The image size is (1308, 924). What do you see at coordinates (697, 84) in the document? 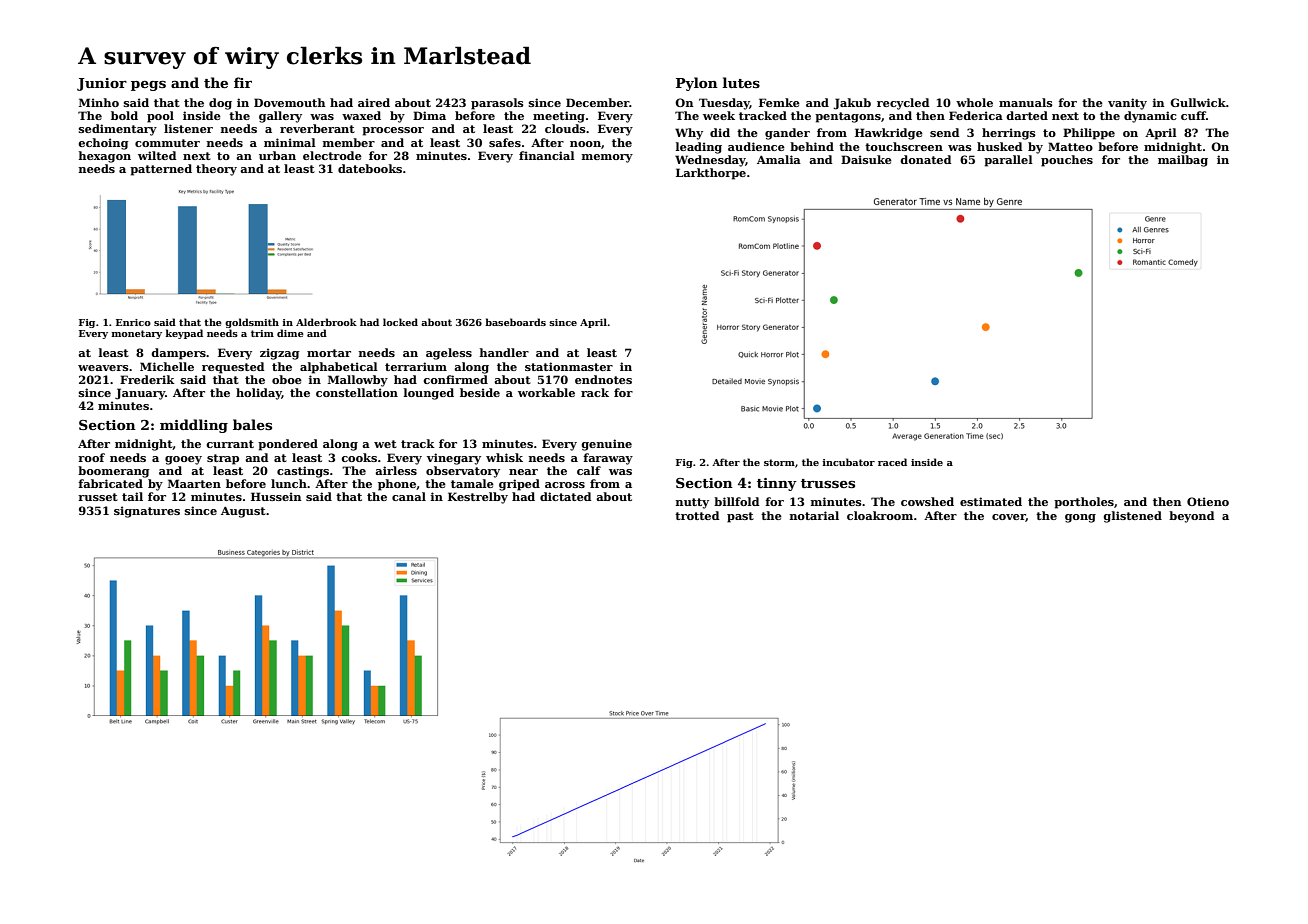
I see `Pylon` at bounding box center [697, 84].
